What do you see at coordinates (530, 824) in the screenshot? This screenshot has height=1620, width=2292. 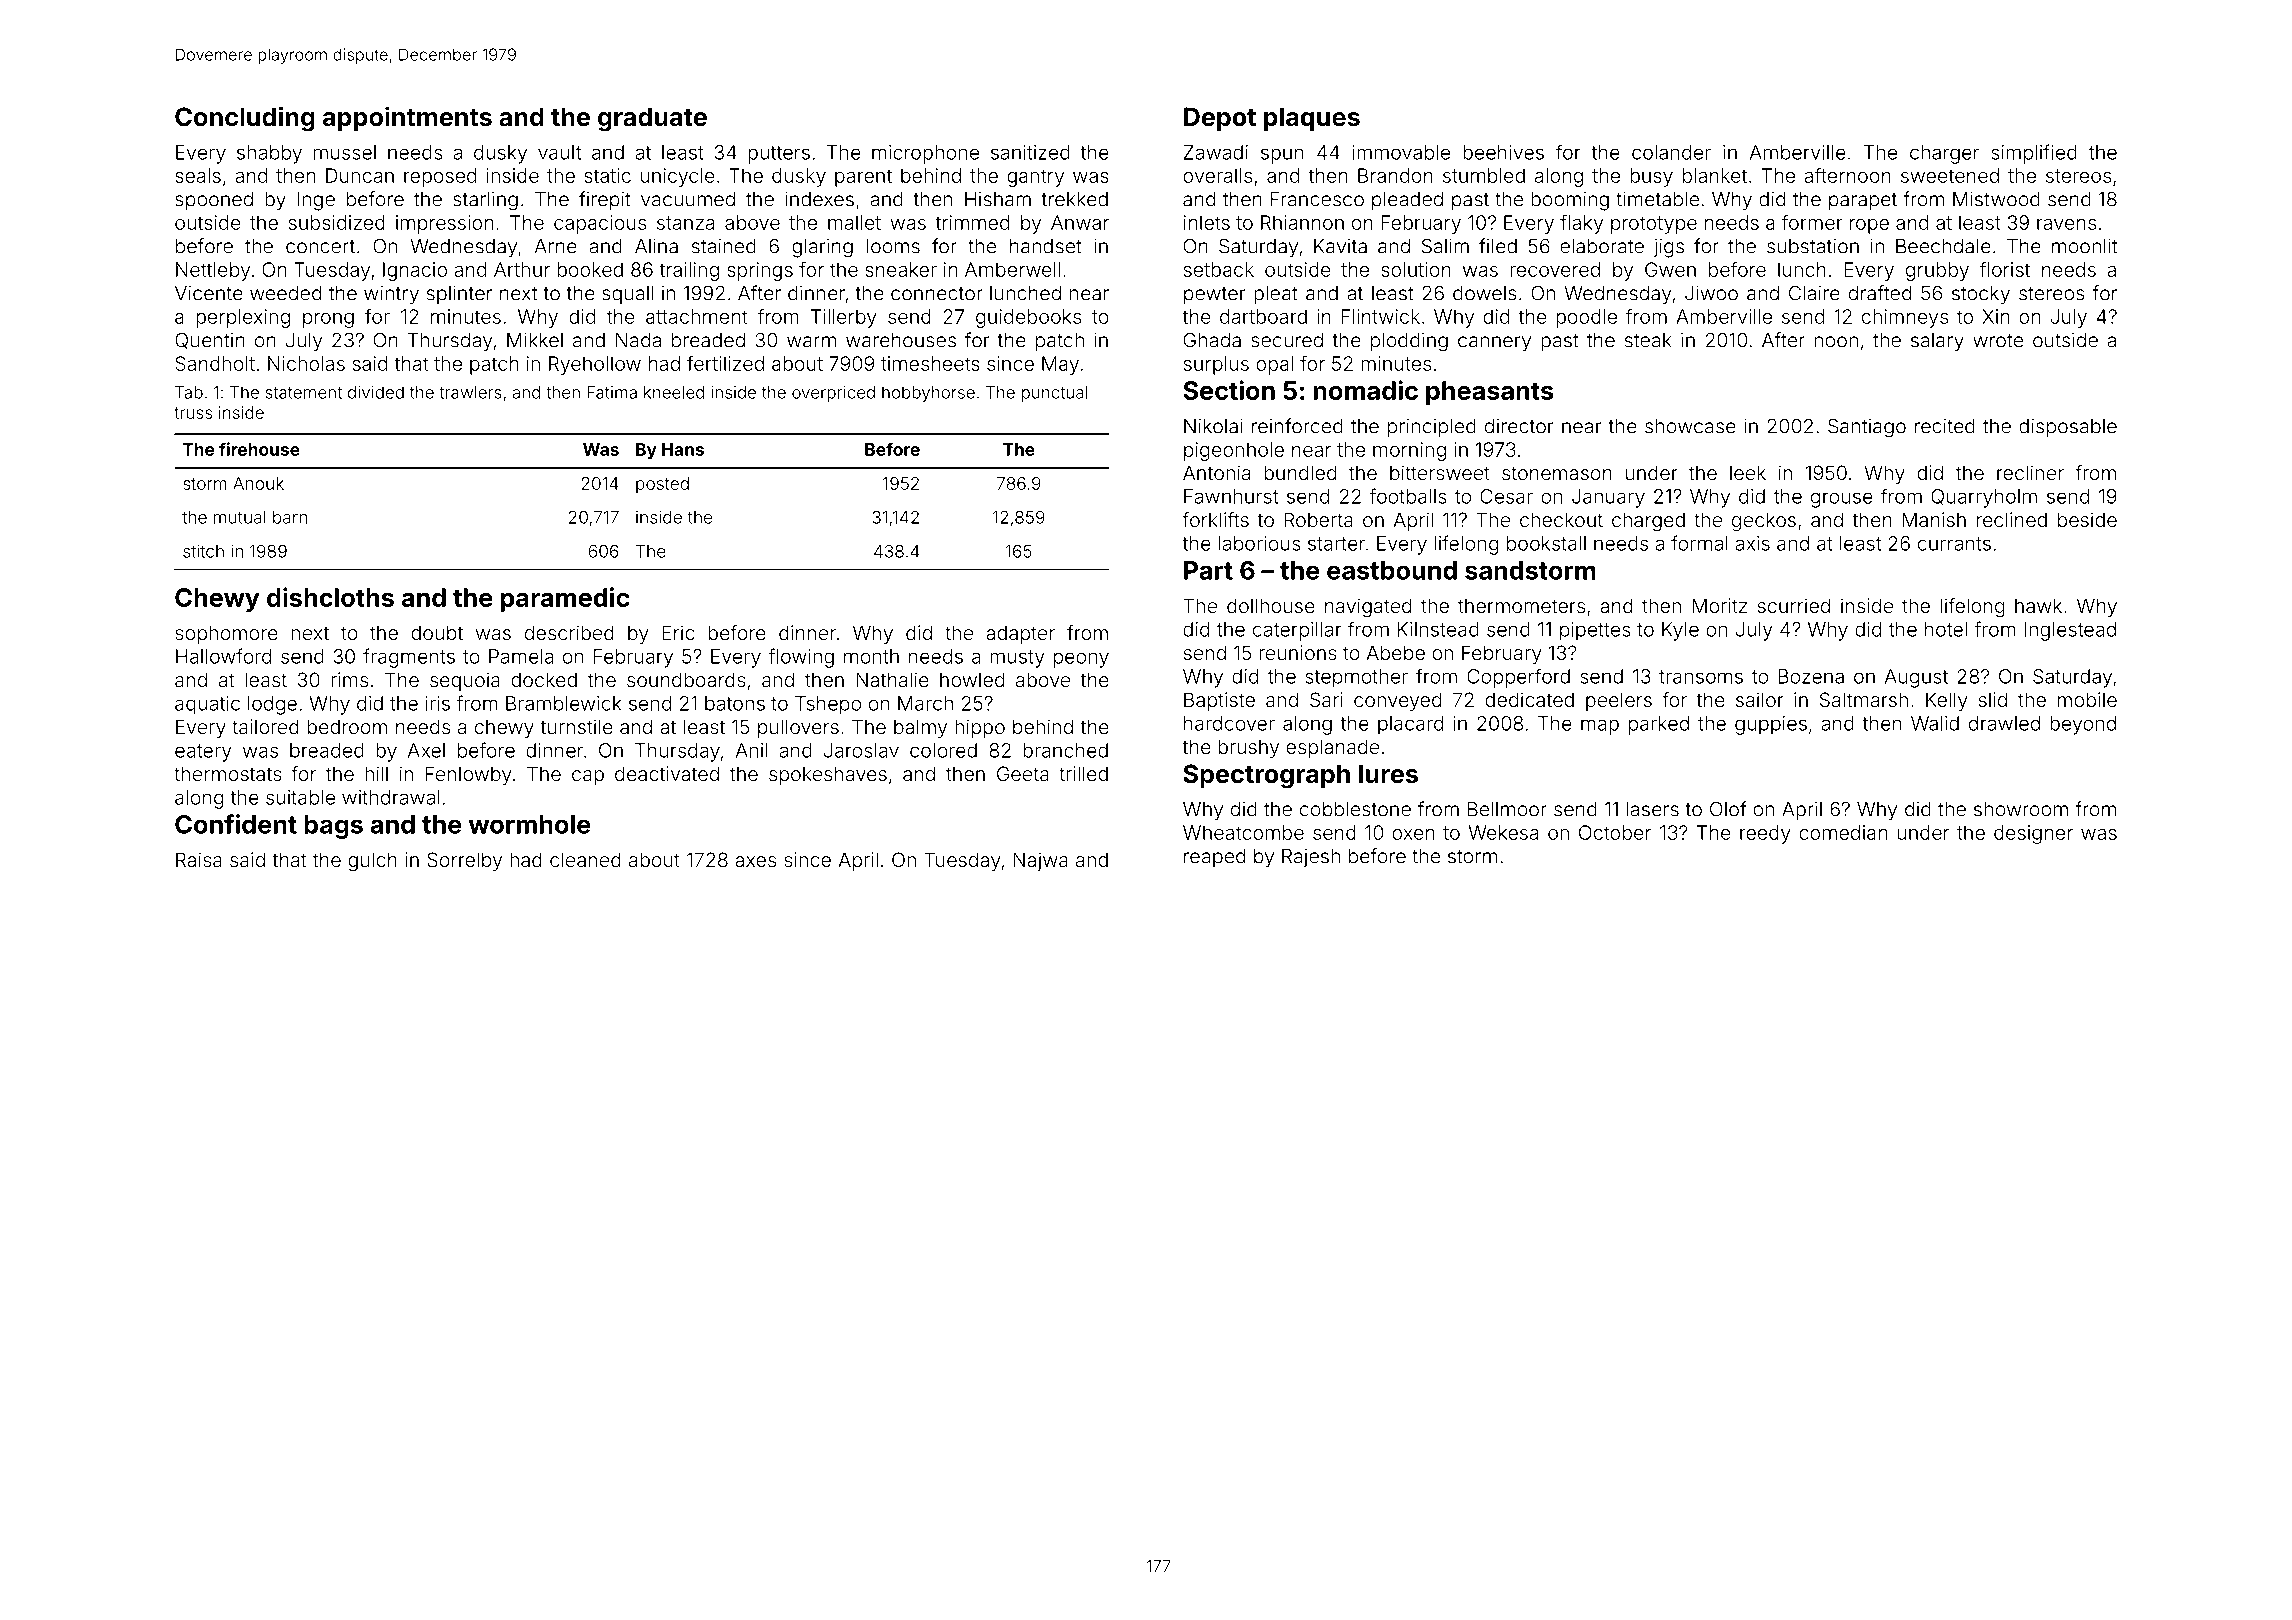 I see `wormhole` at bounding box center [530, 824].
